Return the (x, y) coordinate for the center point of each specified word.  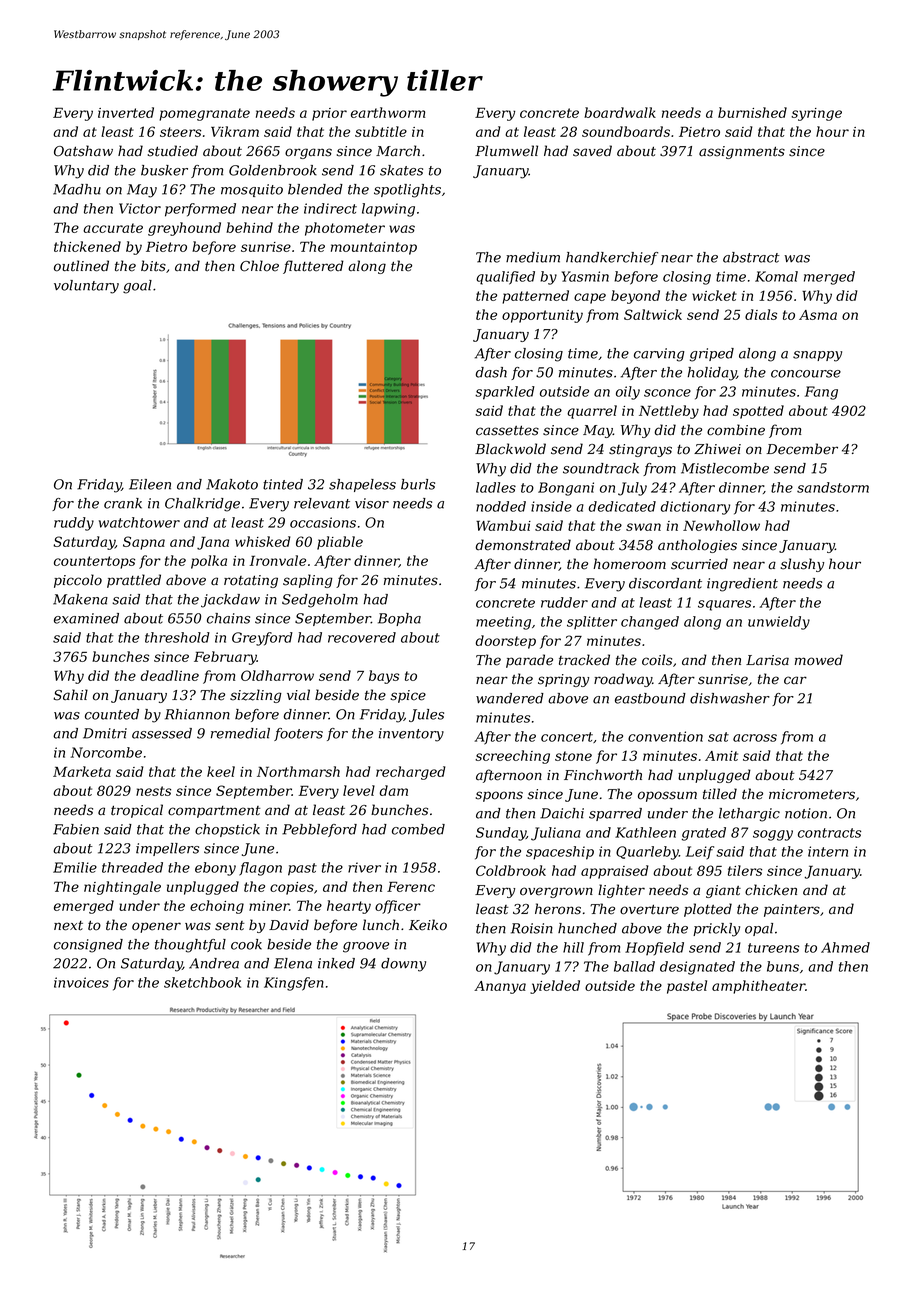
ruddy (74, 524)
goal (137, 287)
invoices (81, 982)
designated (697, 968)
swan (643, 527)
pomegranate (204, 114)
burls (418, 484)
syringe (816, 114)
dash (491, 372)
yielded (555, 987)
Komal (776, 276)
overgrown (556, 892)
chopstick (227, 830)
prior (329, 114)
